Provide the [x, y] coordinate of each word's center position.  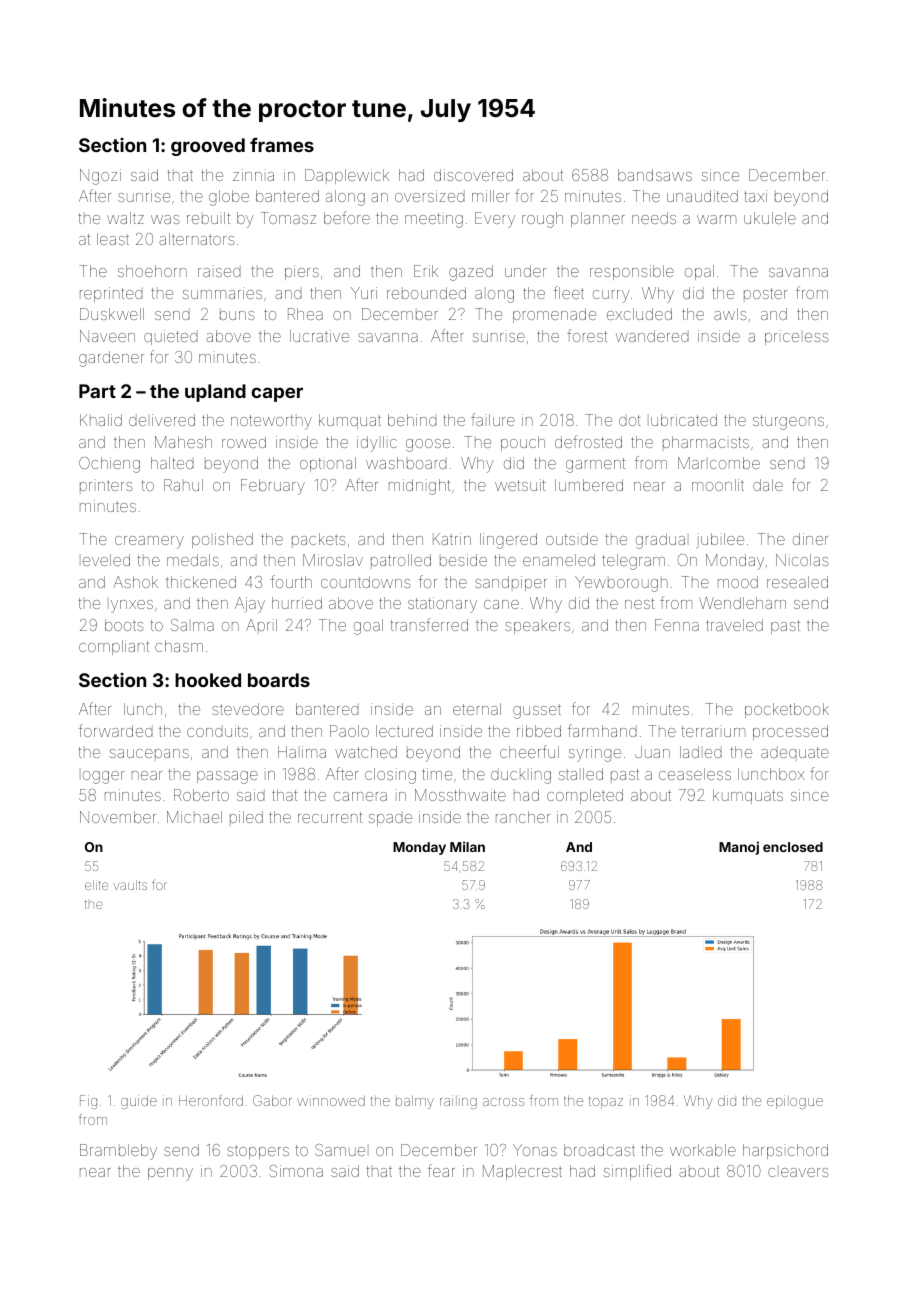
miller [490, 196]
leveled [106, 560]
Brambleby [118, 1152]
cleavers [798, 1172]
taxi [755, 196]
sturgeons [788, 422]
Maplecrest [522, 1172]
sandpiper [511, 583]
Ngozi [100, 177]
